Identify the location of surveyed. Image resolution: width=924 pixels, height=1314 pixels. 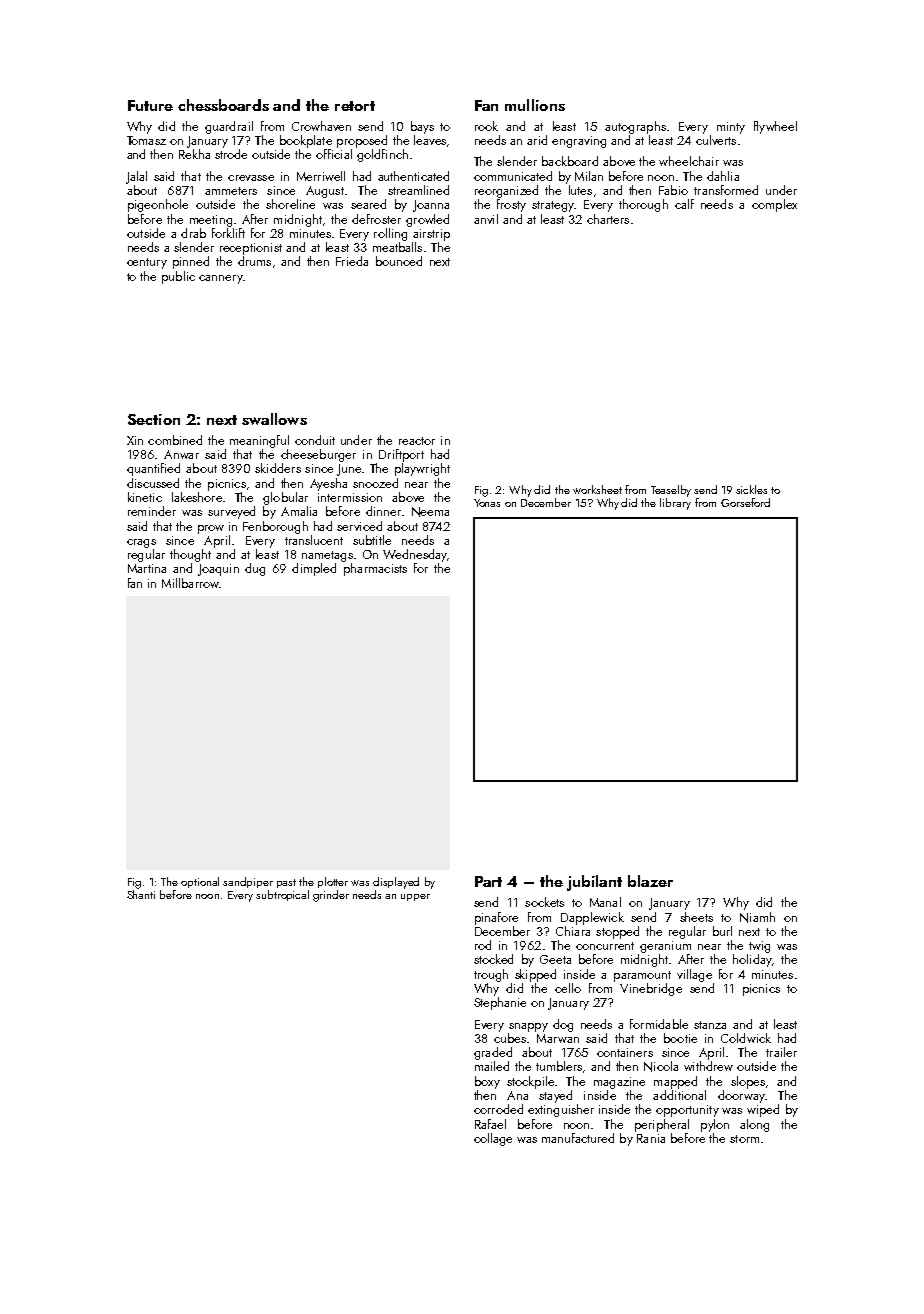
(231, 512).
